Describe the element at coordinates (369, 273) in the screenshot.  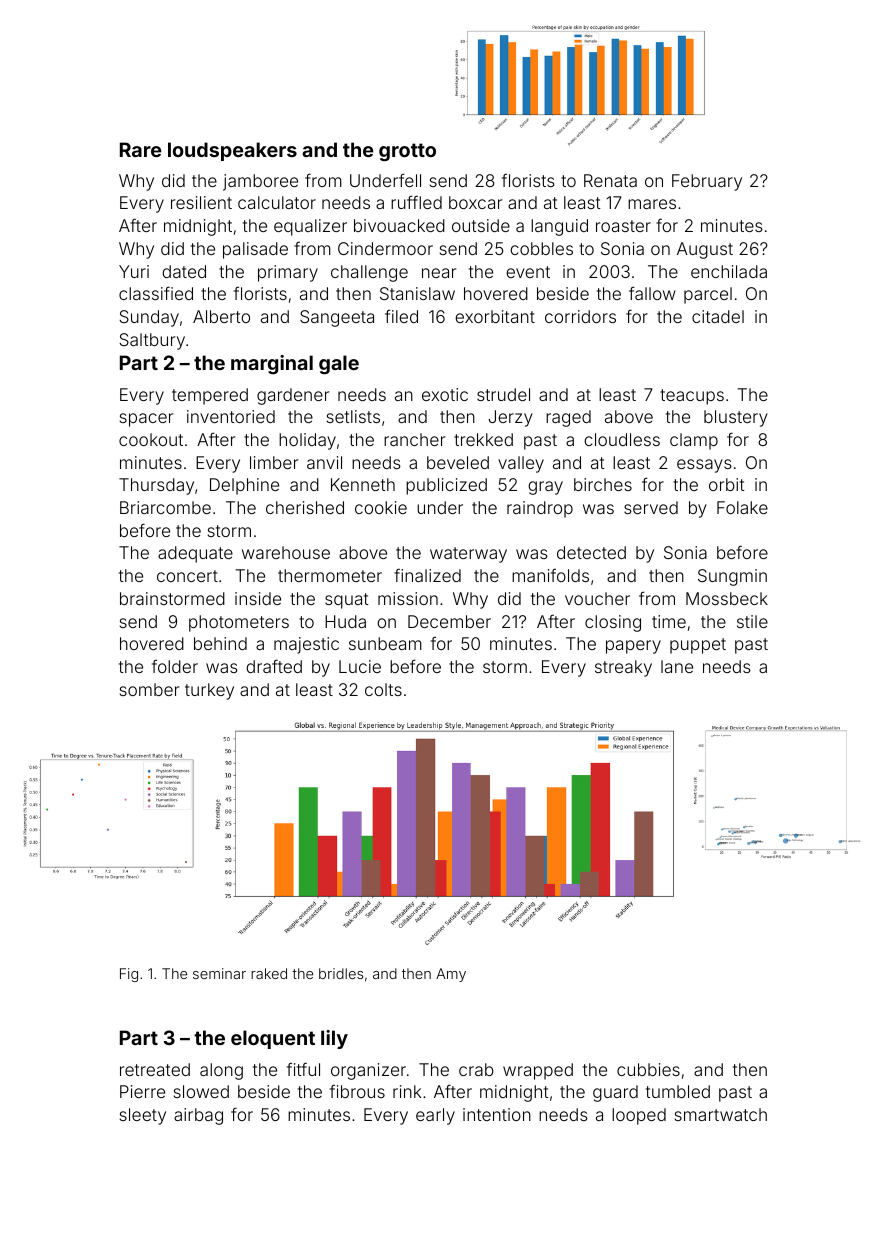
I see `challenge` at that location.
